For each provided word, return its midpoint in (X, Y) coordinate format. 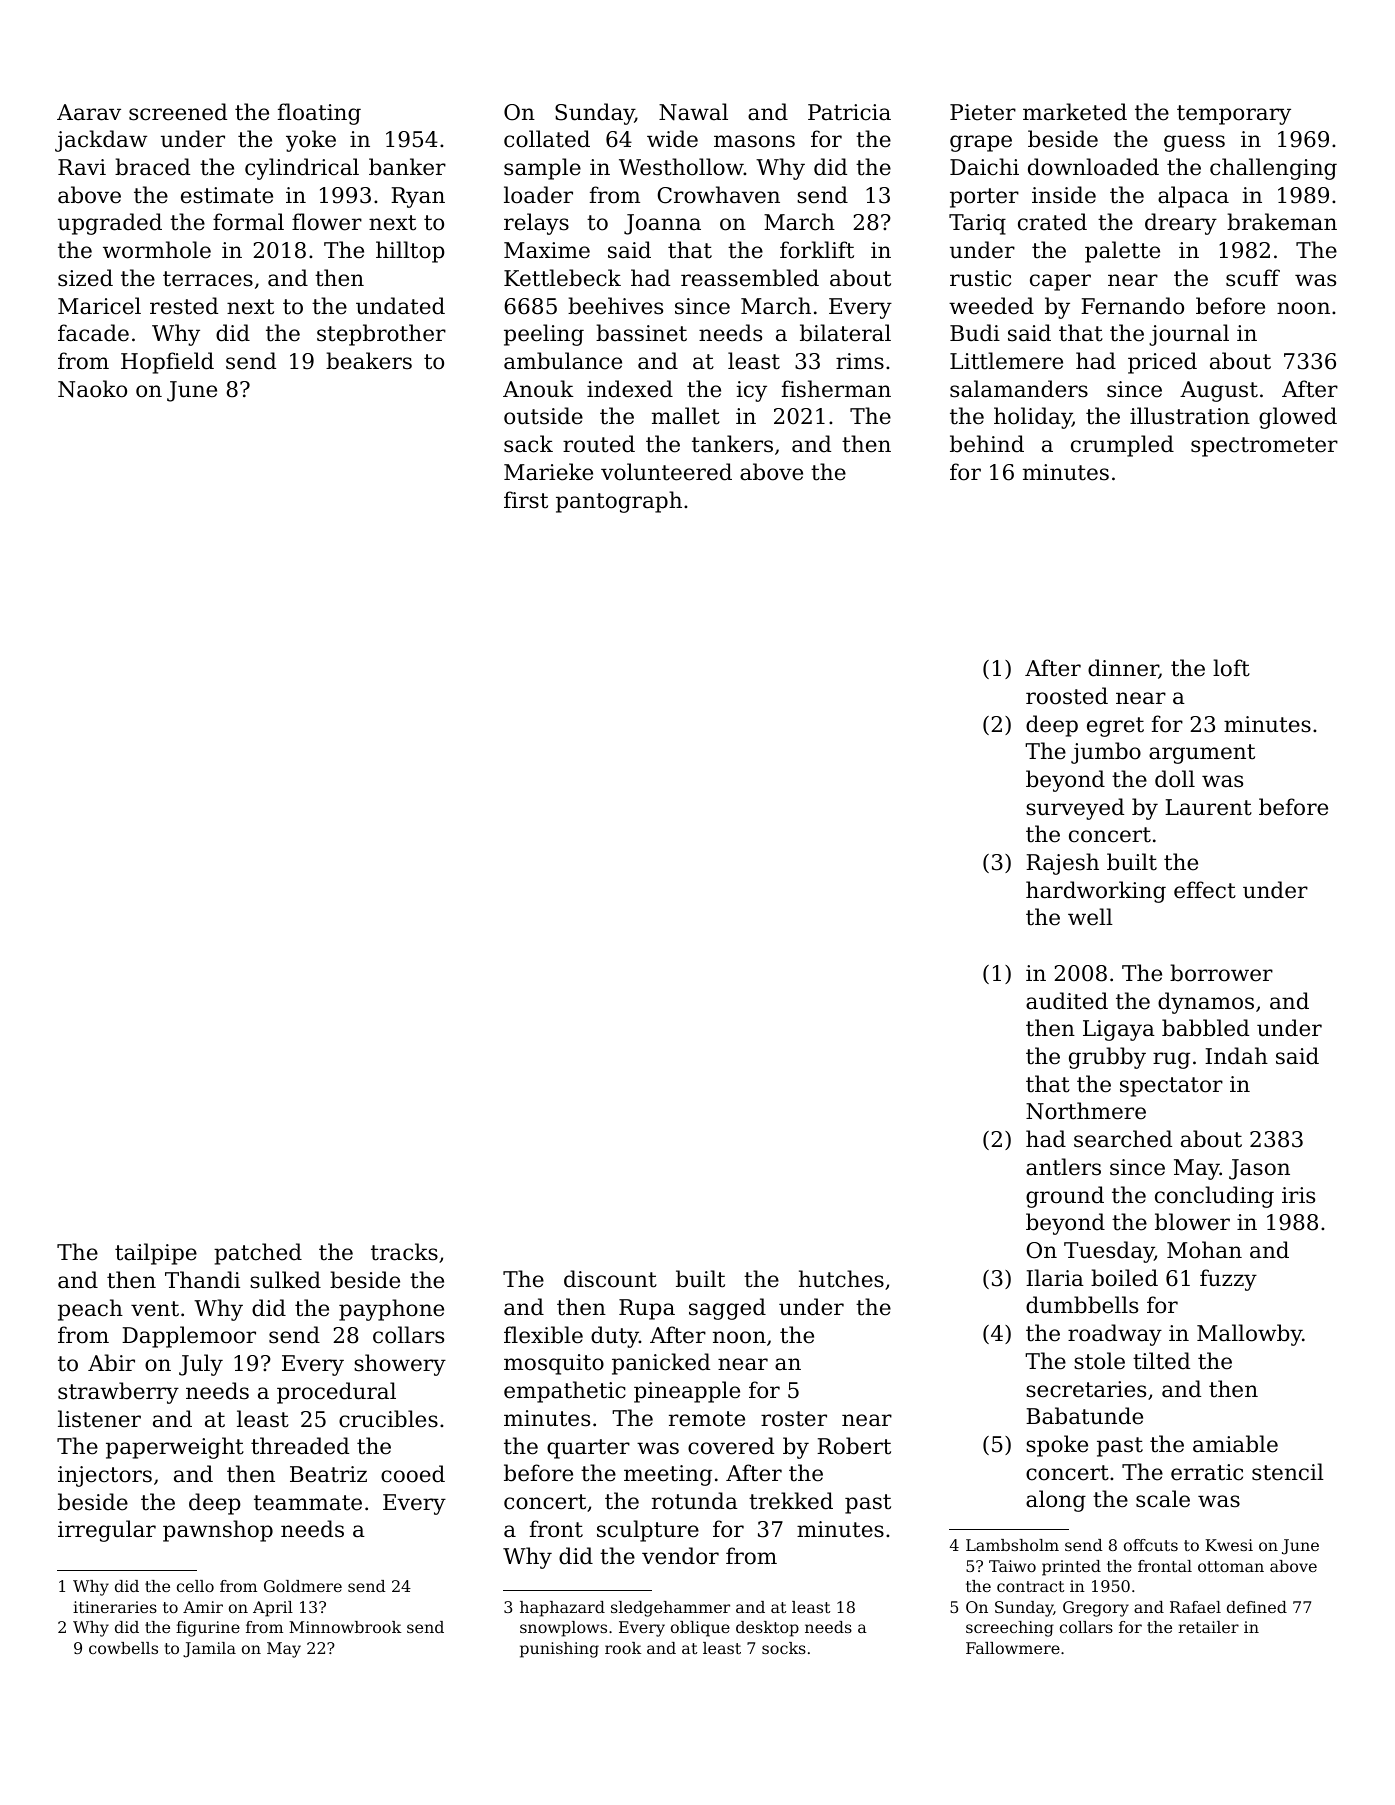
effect (1205, 890)
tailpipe (156, 1254)
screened (178, 112)
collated (547, 139)
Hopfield (167, 363)
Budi (975, 333)
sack (528, 444)
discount (610, 1279)
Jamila (209, 1650)
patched (258, 1254)
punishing (559, 1650)
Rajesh (1062, 864)
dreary (1181, 224)
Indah (1236, 1056)
